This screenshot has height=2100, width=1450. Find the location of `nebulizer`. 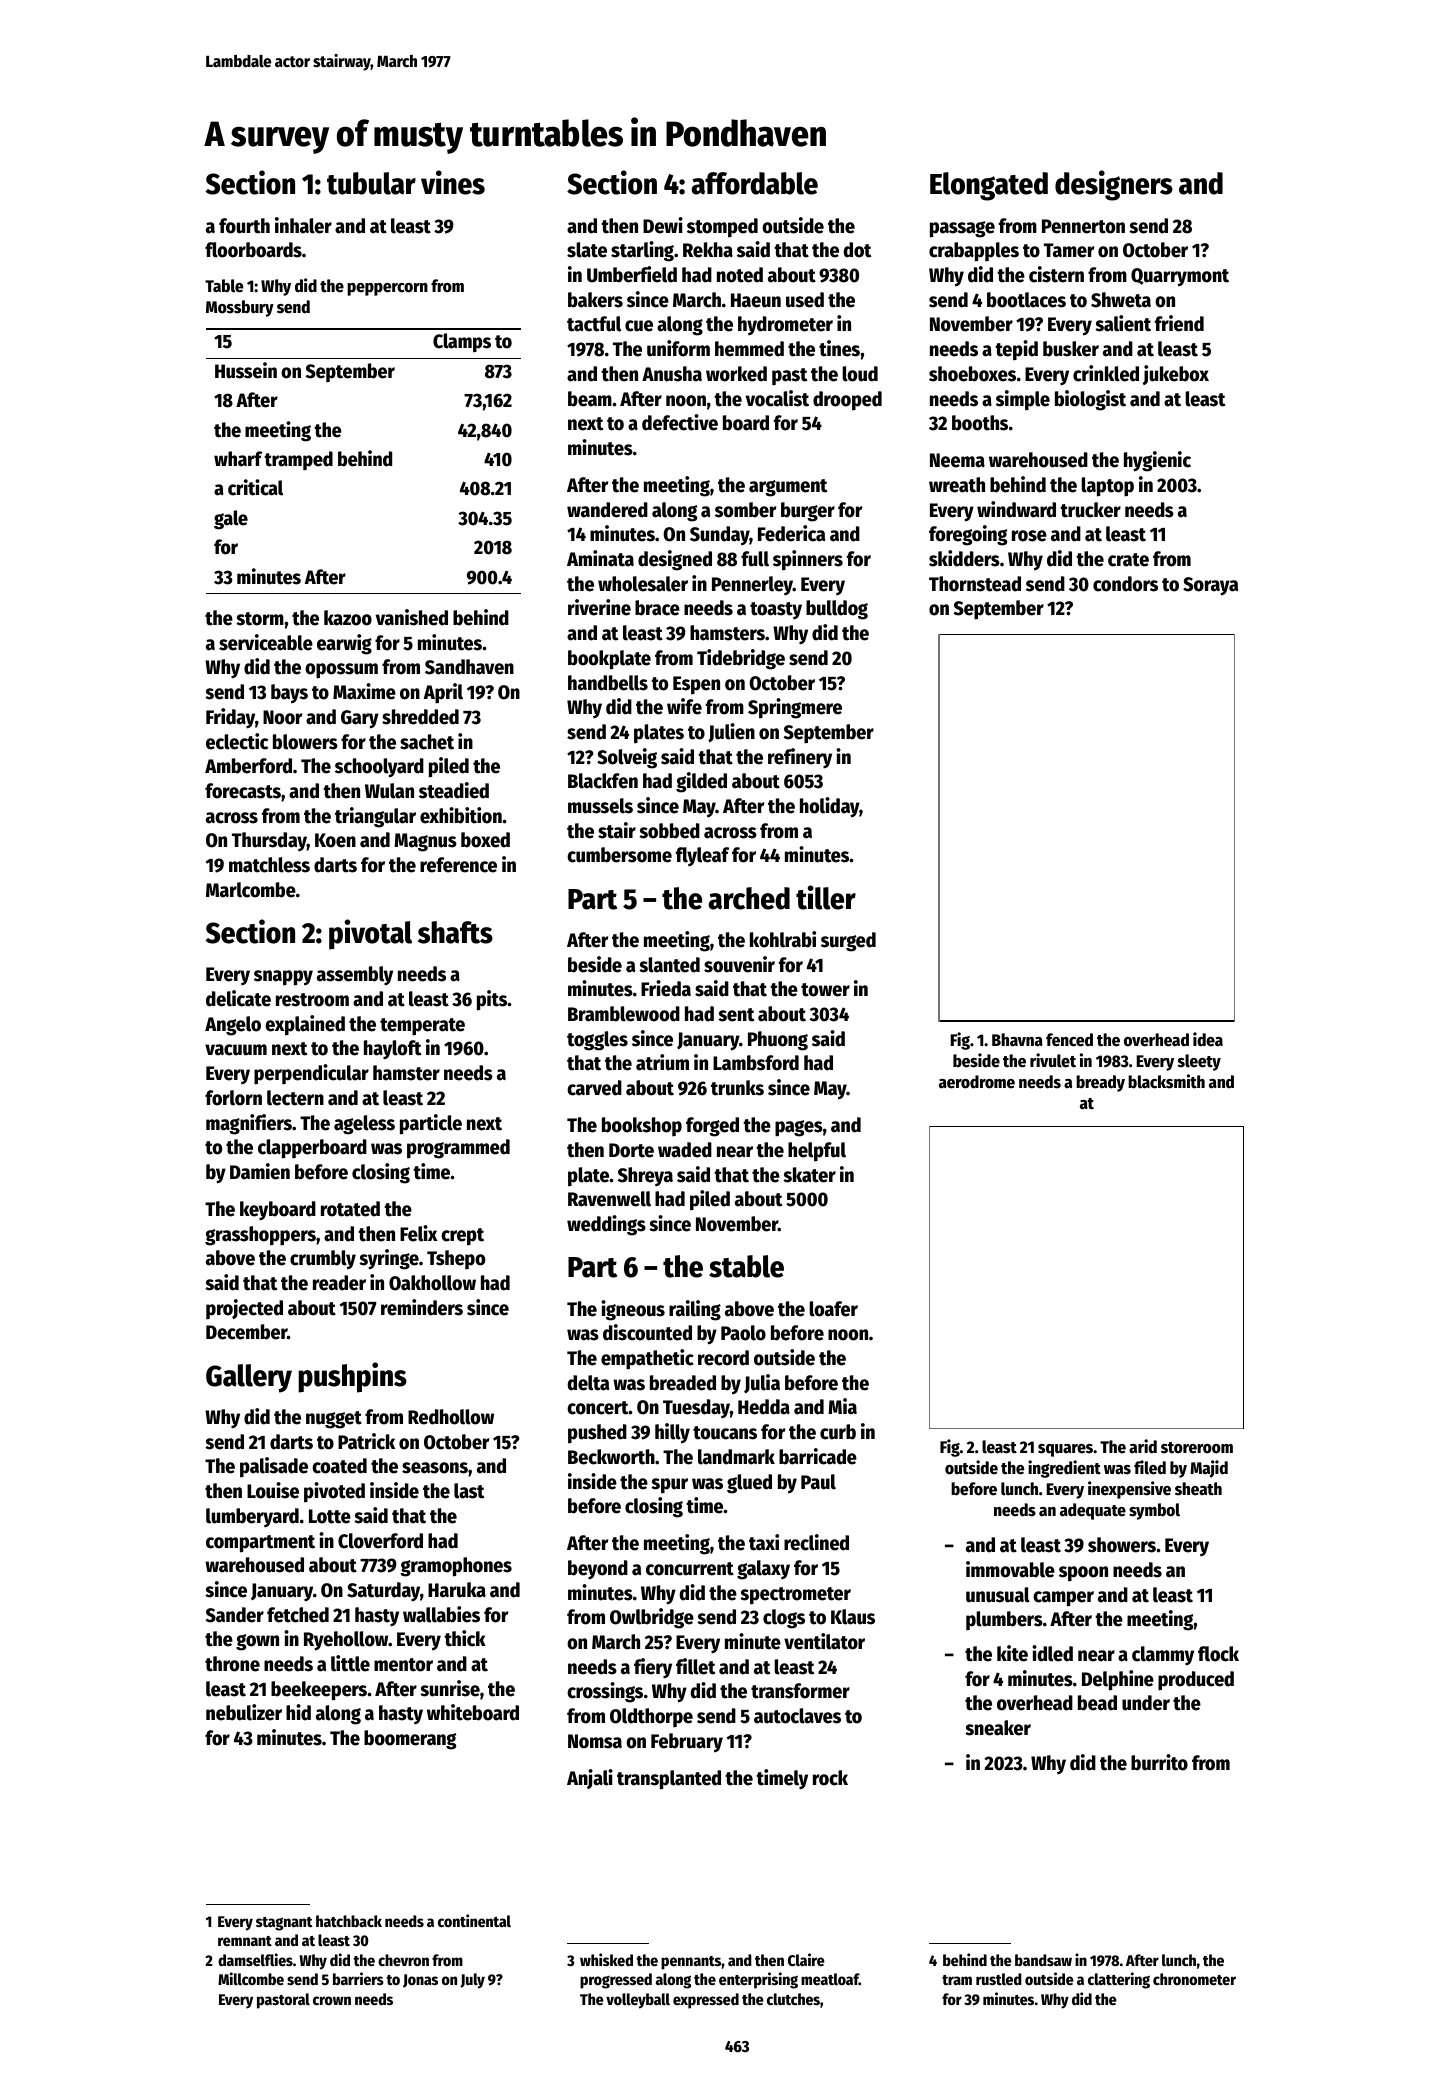

nebulizer is located at coordinates (244, 1712).
